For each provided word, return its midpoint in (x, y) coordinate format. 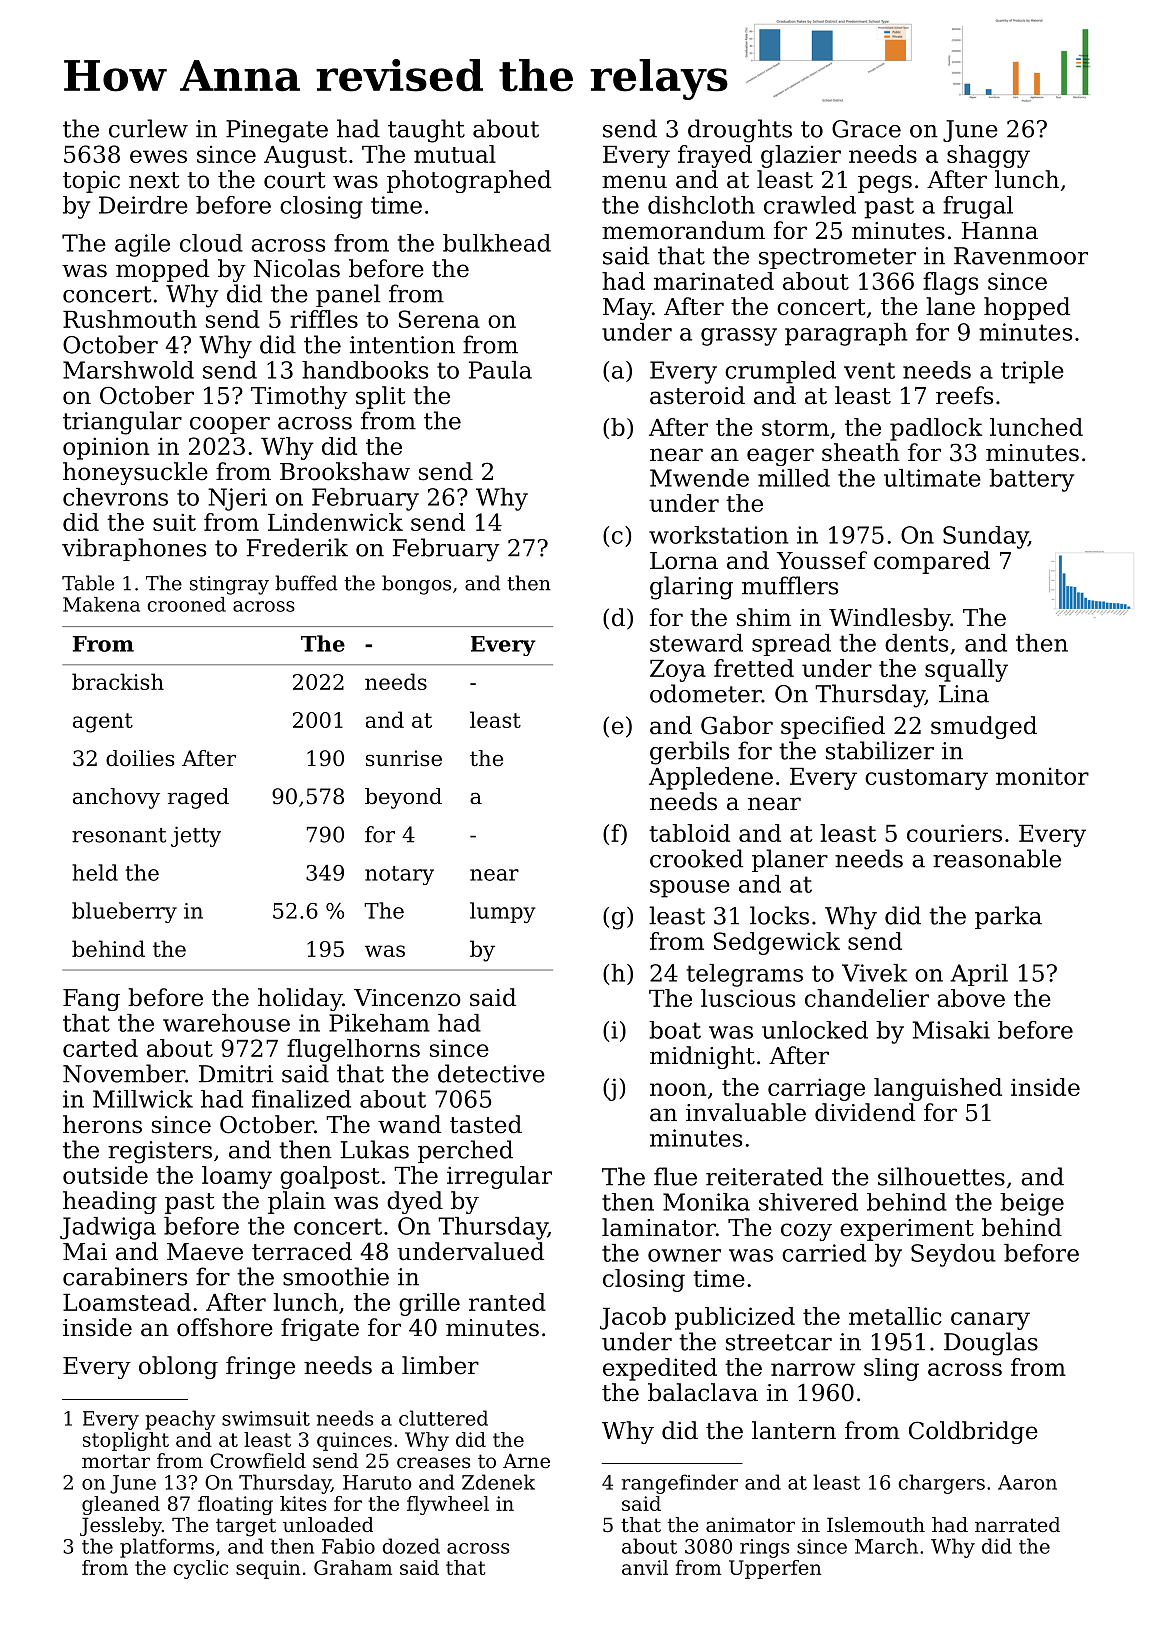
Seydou (953, 1255)
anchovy (116, 798)
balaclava (703, 1392)
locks (779, 915)
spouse (690, 889)
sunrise (404, 758)
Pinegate (277, 131)
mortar (116, 1461)
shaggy (988, 156)
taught (426, 131)
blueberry (124, 912)
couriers (954, 833)
